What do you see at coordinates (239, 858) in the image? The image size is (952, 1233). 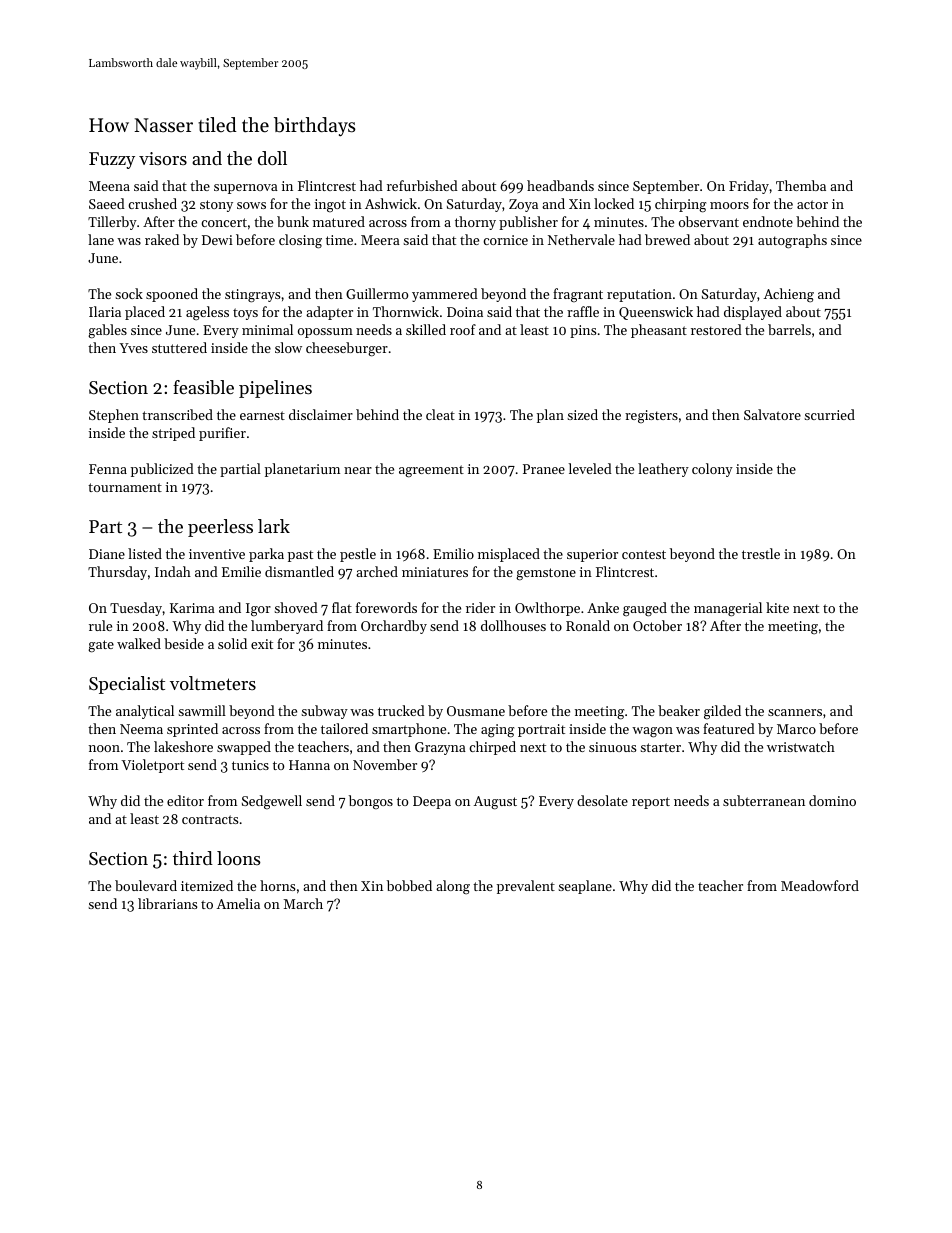 I see `loons` at bounding box center [239, 858].
